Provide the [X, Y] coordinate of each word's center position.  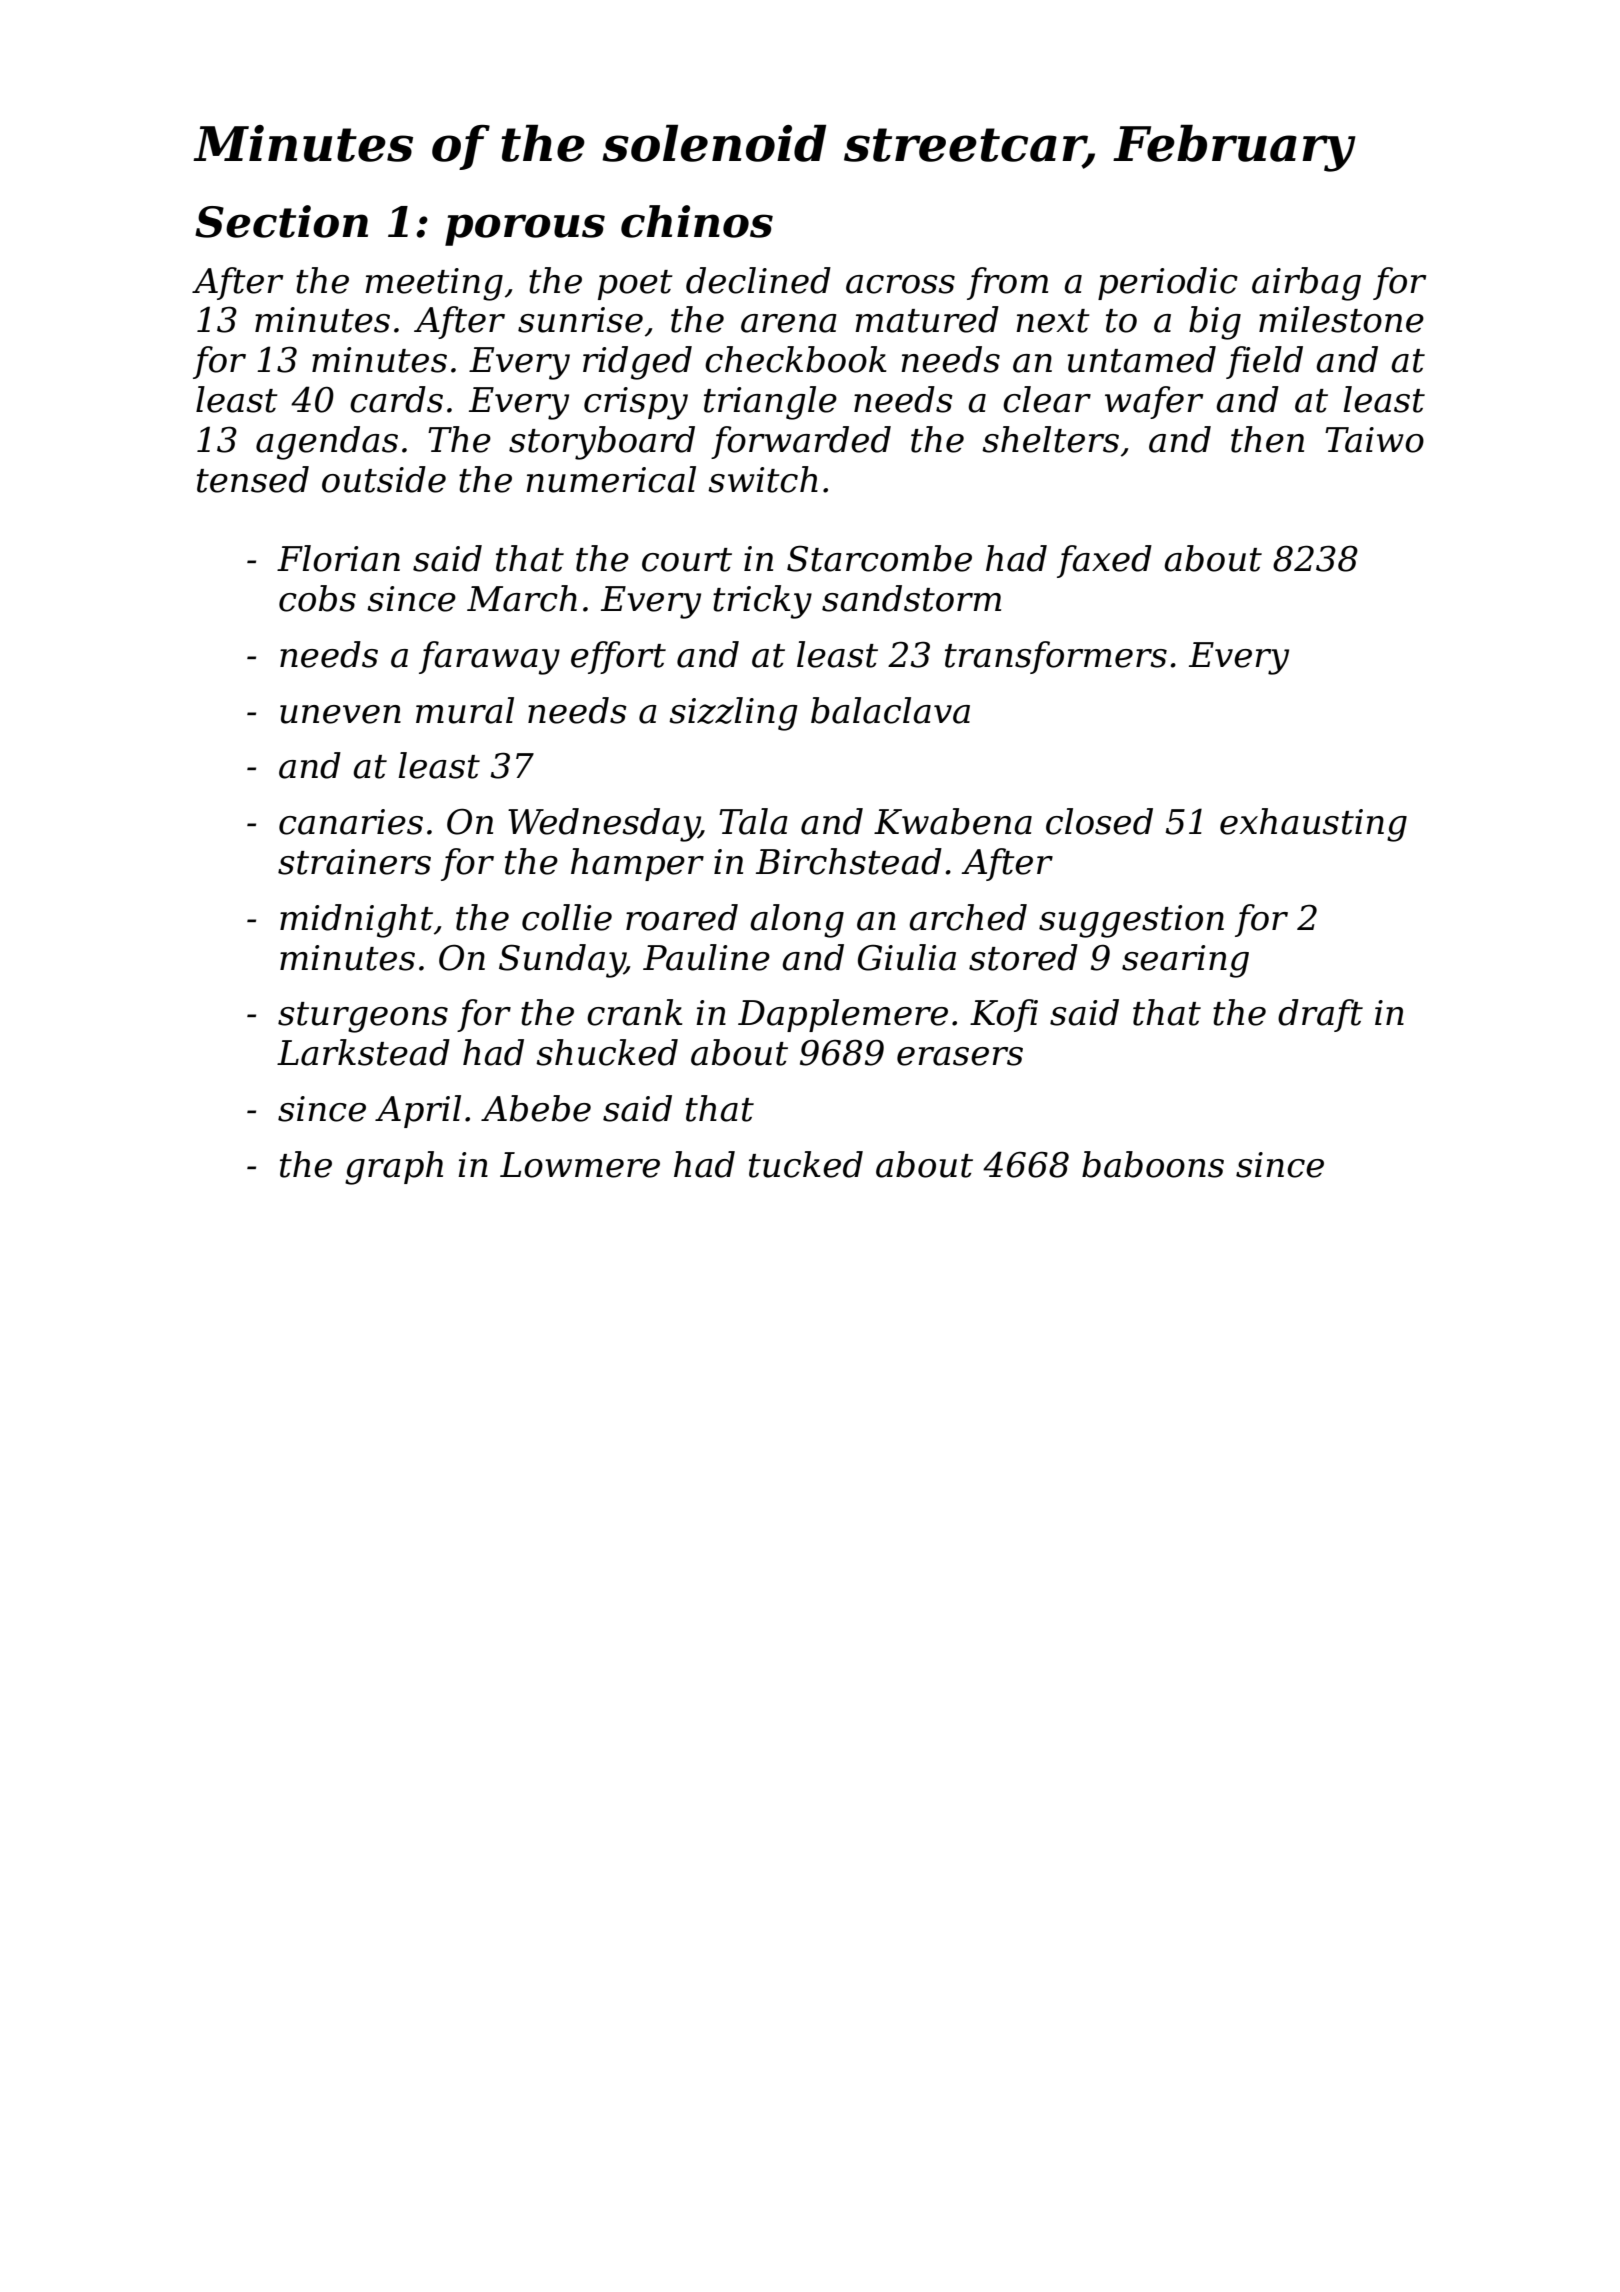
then [1267, 439]
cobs [317, 598]
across [900, 284]
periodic [1168, 283]
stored [1023, 957]
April [418, 1111]
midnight [356, 921]
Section [281, 221]
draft [1320, 1015]
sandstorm [911, 598]
